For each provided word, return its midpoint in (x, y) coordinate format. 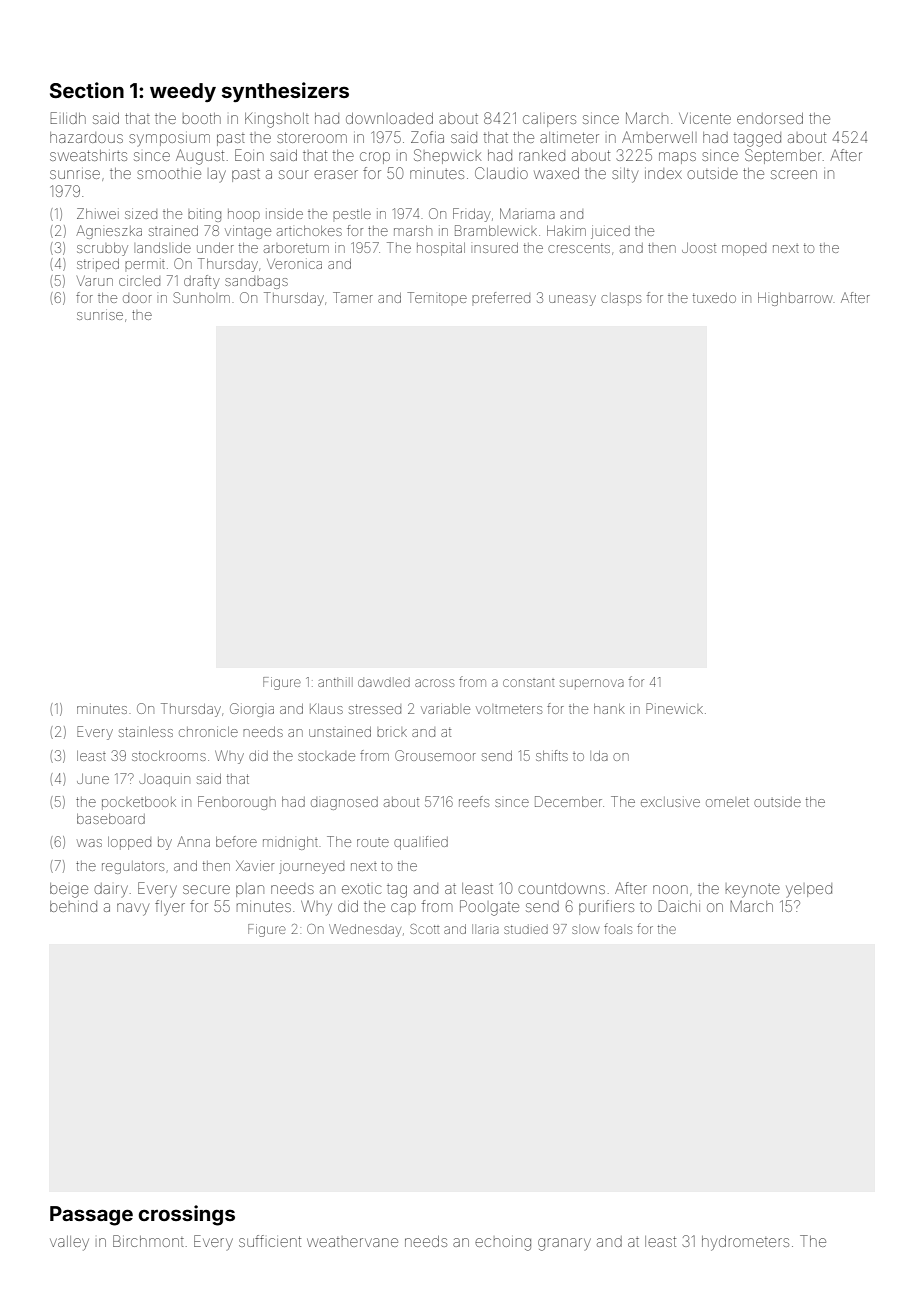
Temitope (437, 297)
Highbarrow (795, 299)
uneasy (572, 300)
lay (218, 176)
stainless (146, 732)
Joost (699, 248)
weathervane (352, 1242)
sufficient (270, 1241)
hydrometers (745, 1243)
